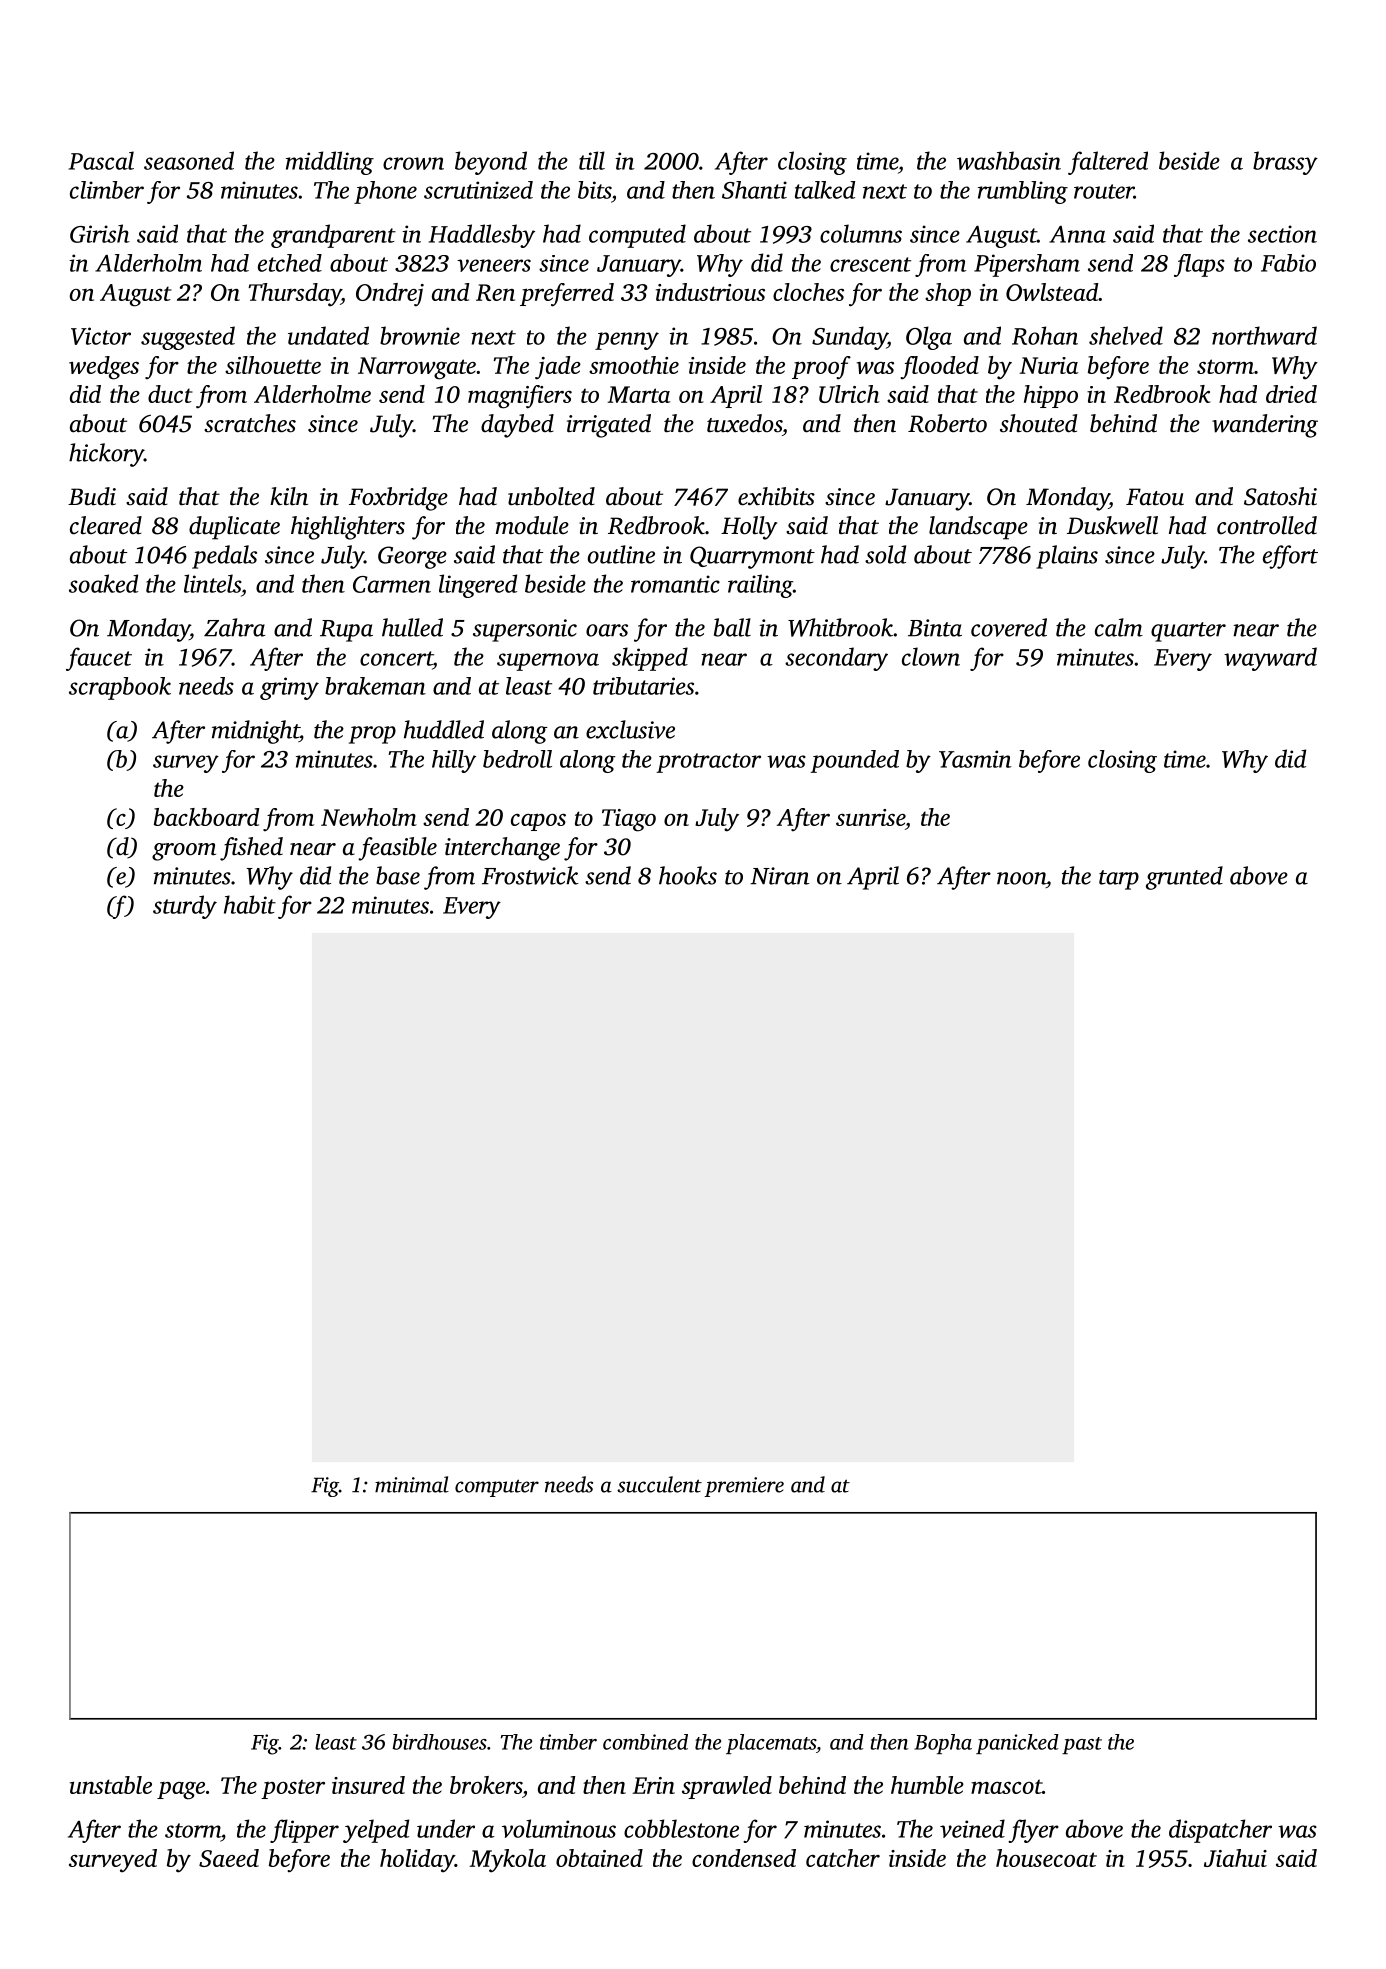  What do you see at coordinates (659, 1484) in the screenshot?
I see `succulent` at bounding box center [659, 1484].
